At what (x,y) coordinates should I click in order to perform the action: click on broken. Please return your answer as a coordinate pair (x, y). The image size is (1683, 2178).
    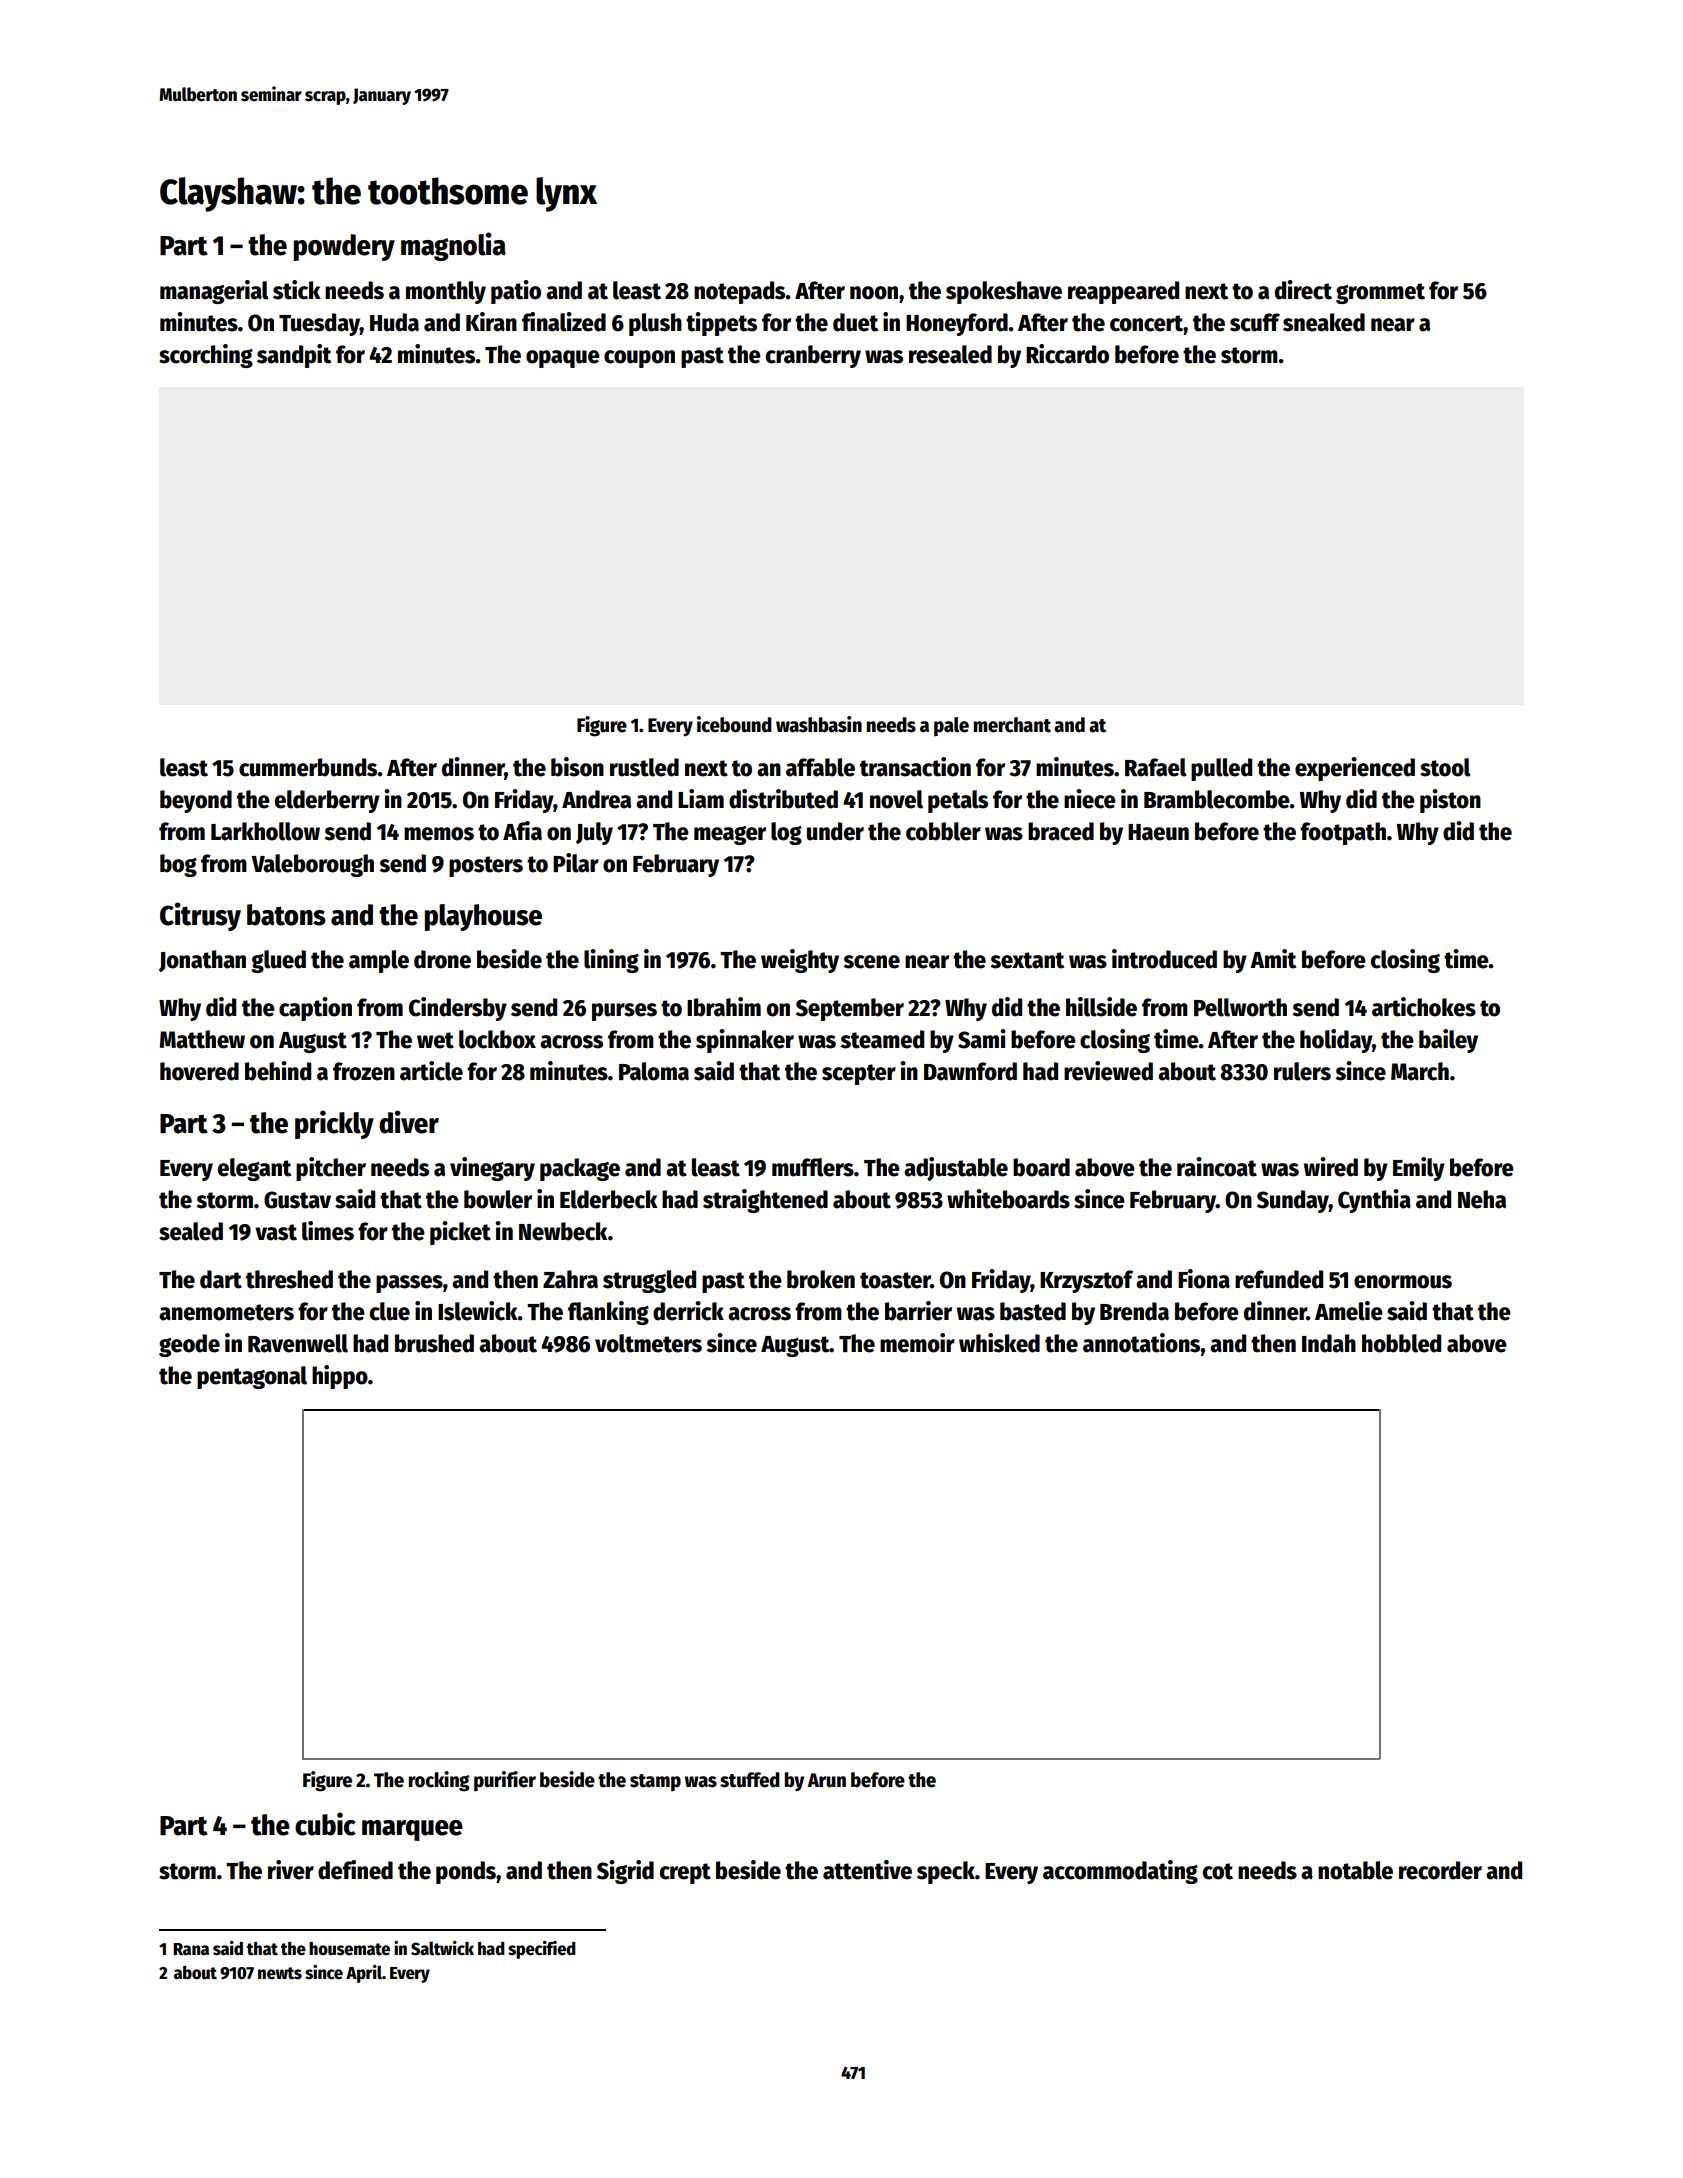
    Looking at the image, I should click on (821, 1279).
